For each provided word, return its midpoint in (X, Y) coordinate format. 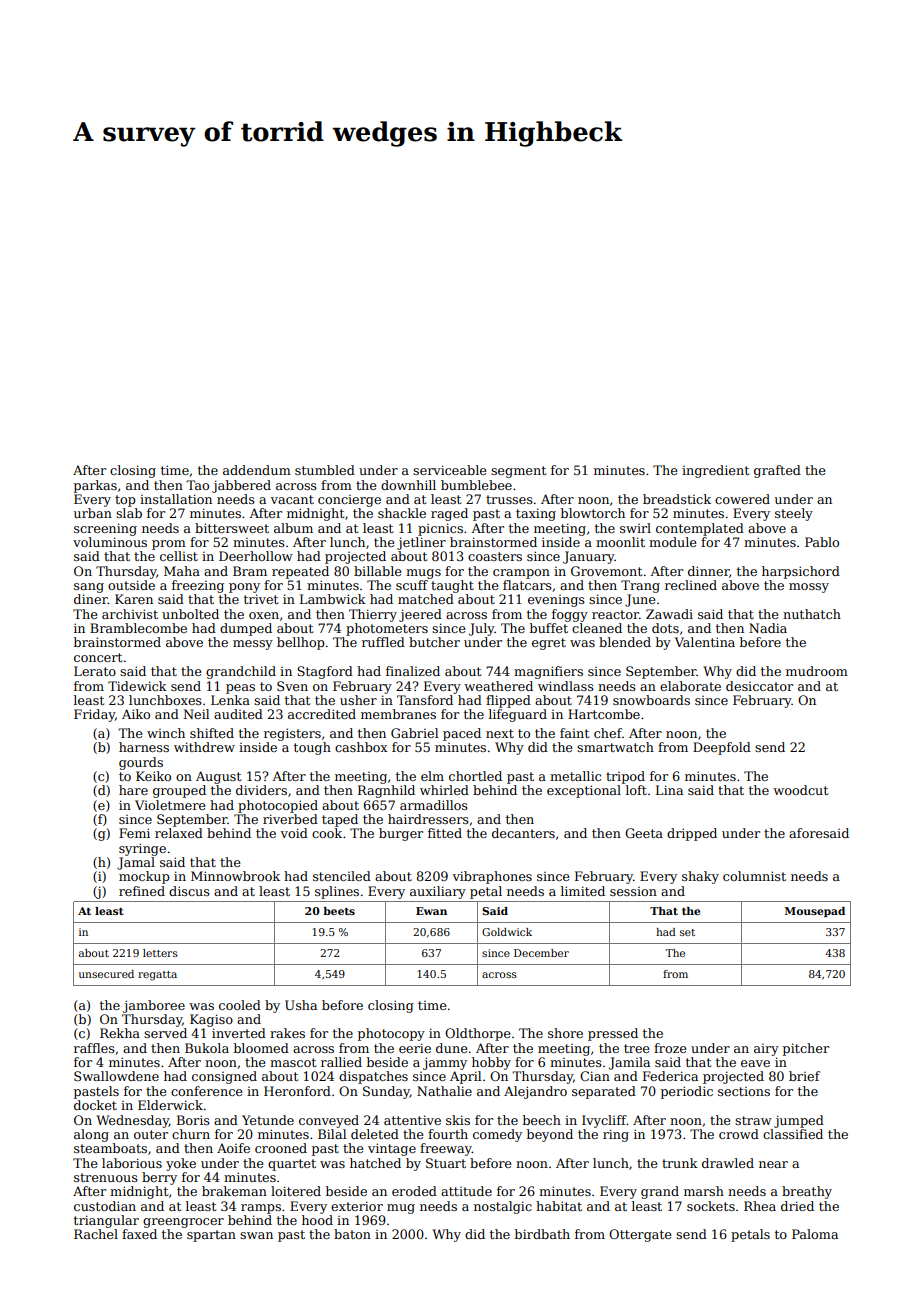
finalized (413, 671)
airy (766, 1050)
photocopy (391, 1034)
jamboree (154, 1006)
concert (98, 657)
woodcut (800, 790)
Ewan (431, 911)
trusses (509, 499)
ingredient (715, 471)
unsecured (106, 974)
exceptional (584, 791)
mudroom (817, 671)
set (687, 932)
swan (256, 1235)
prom (169, 545)
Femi (134, 833)
